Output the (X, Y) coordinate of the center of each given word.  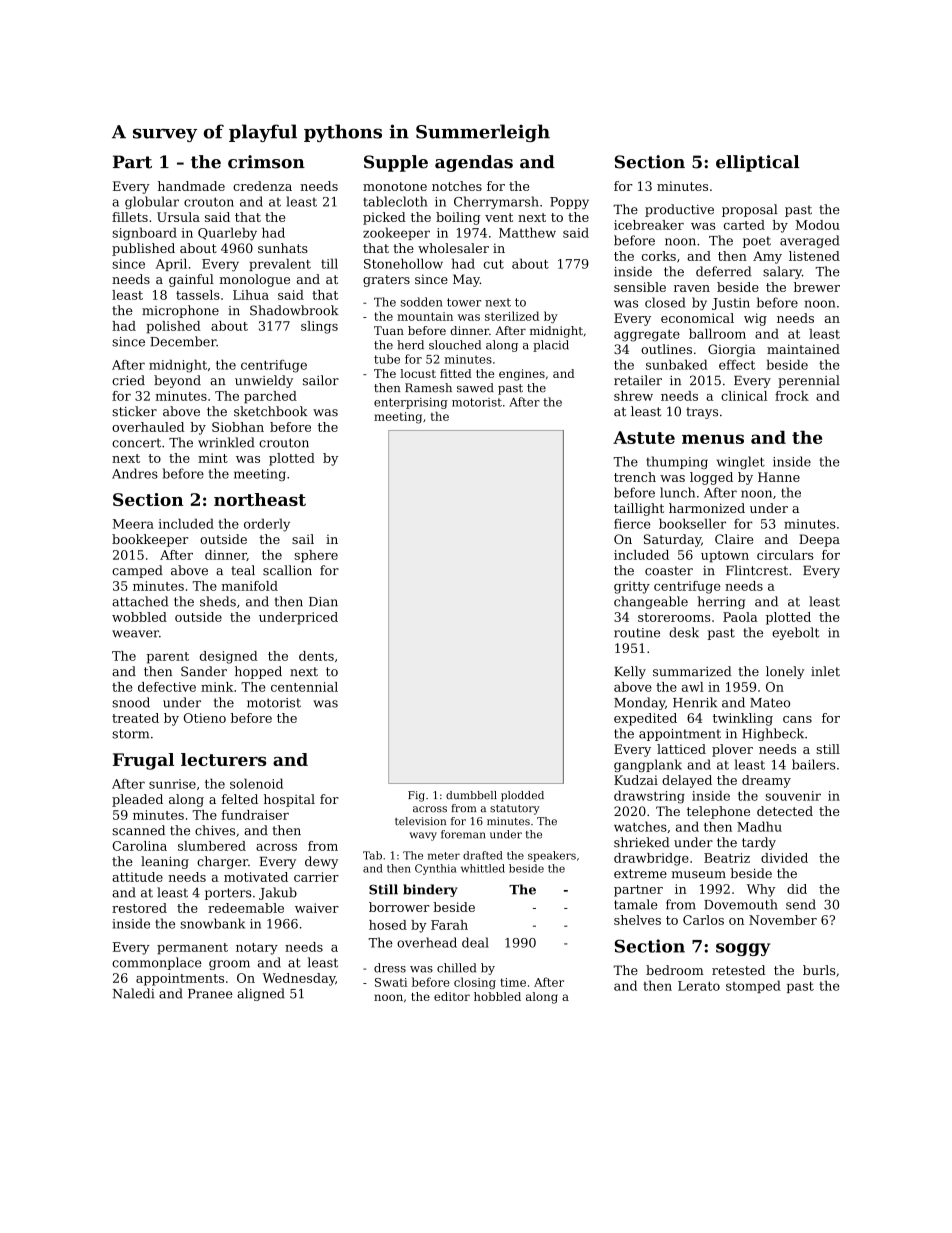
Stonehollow (403, 263)
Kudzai (636, 780)
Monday (639, 703)
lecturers (223, 759)
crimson (266, 162)
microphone (180, 311)
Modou (818, 225)
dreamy (766, 781)
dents (316, 656)
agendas (474, 163)
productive (679, 210)
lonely (785, 672)
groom (229, 965)
